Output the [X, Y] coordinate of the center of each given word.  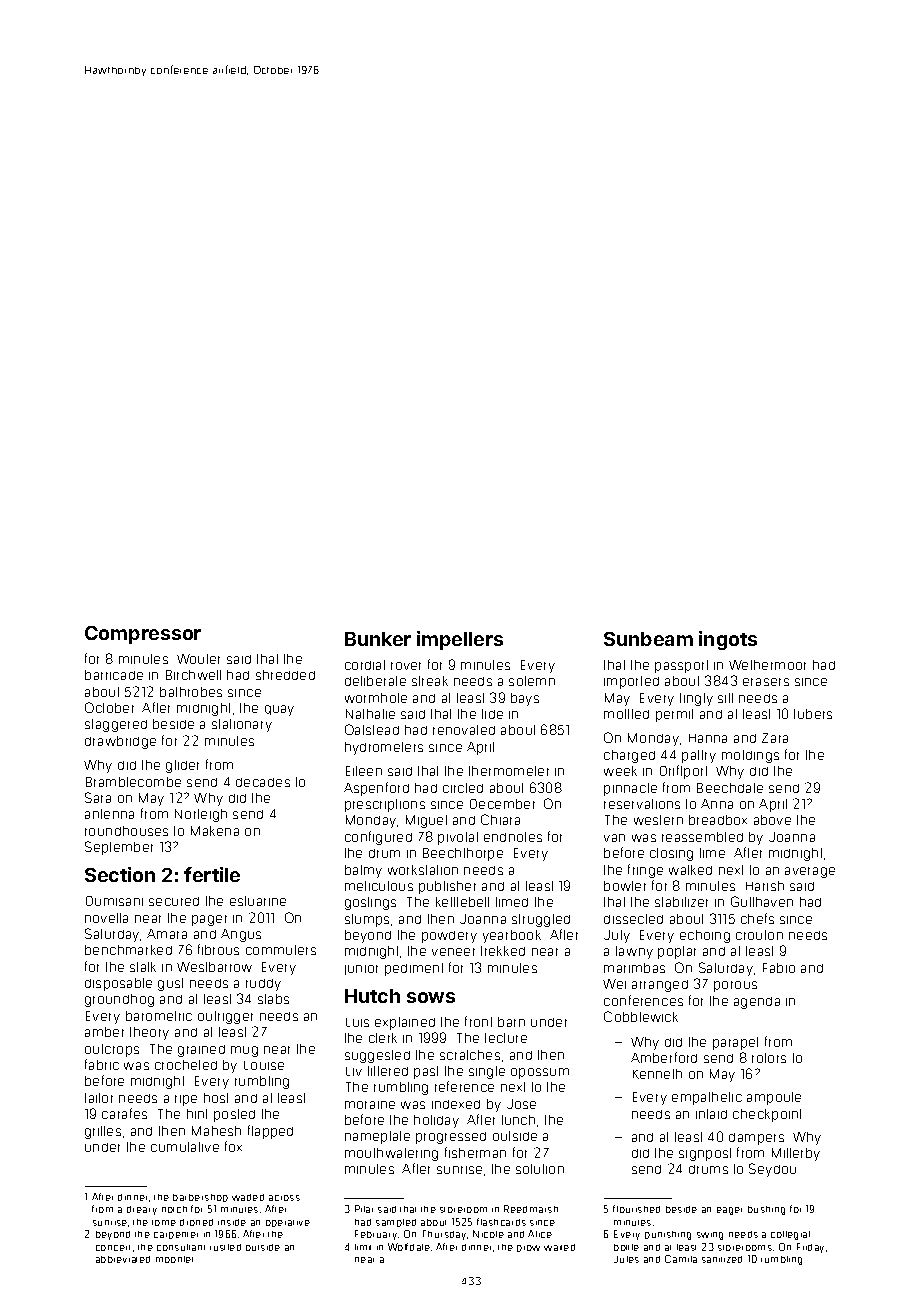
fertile [212, 874]
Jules [626, 1259]
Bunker [378, 639]
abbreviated [123, 1259]
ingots [728, 640]
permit [674, 715]
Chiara [500, 819]
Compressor [143, 635]
